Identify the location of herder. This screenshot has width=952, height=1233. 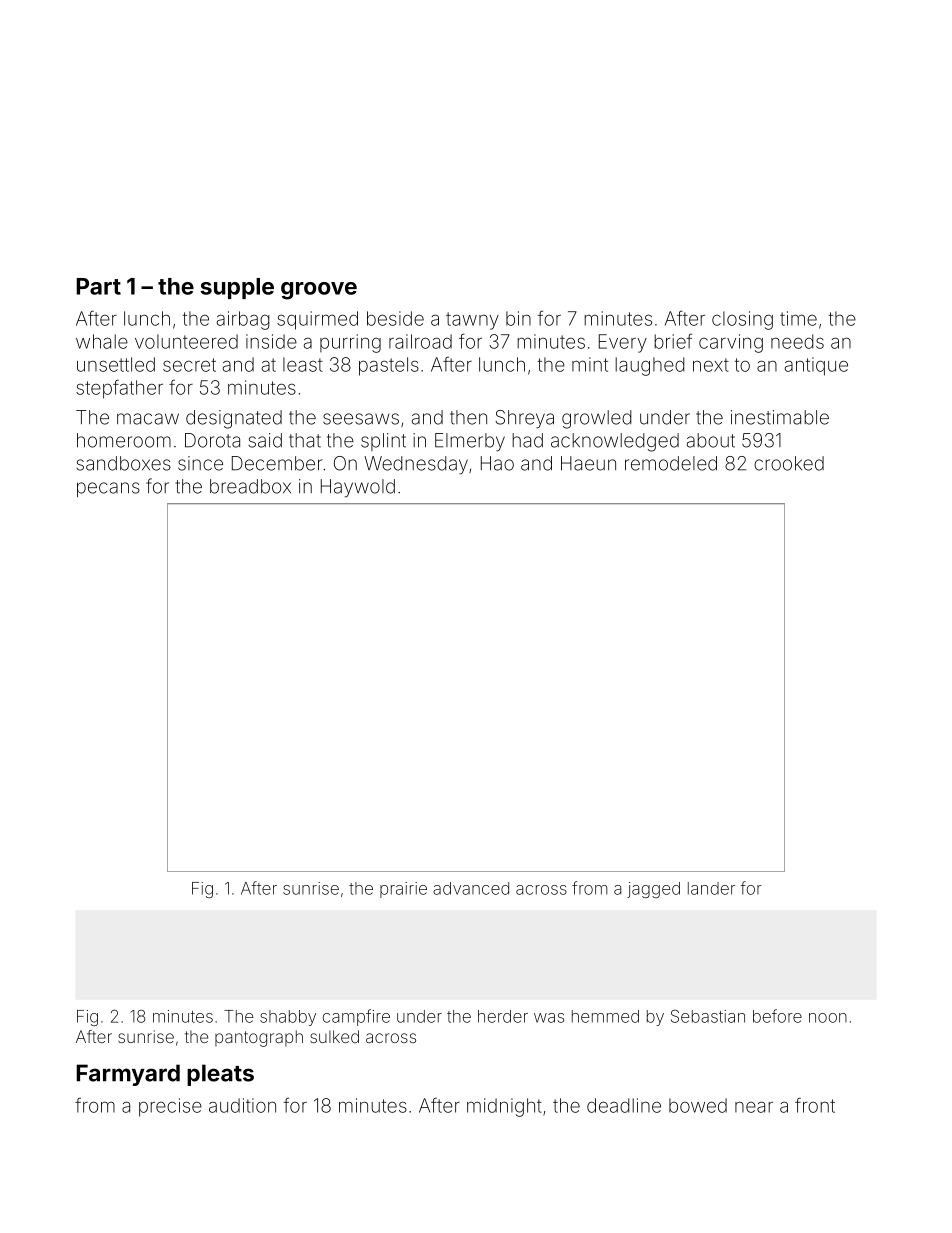
(503, 1016).
